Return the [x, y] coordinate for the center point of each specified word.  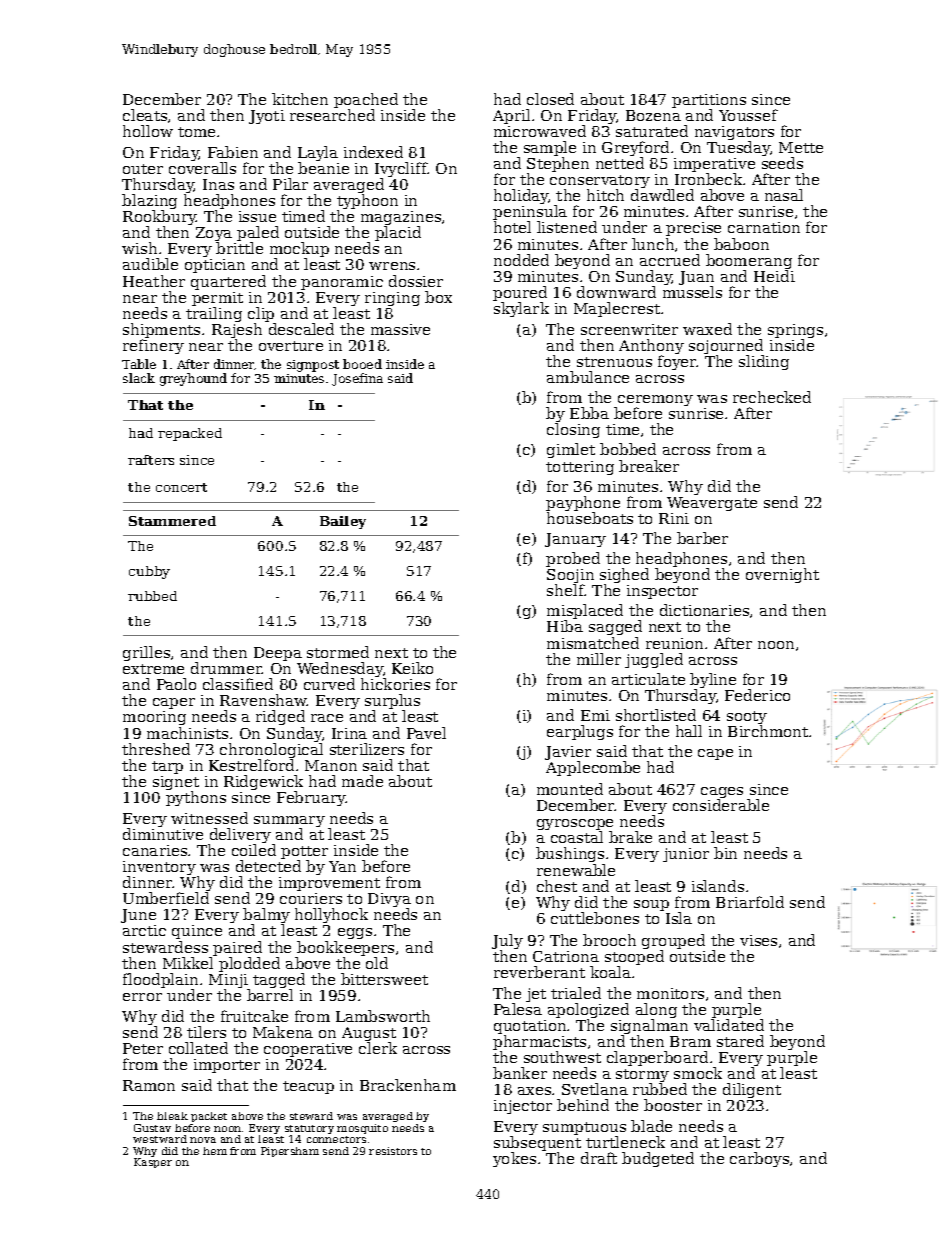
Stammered [172, 521]
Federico [757, 695]
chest [557, 886]
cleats [145, 115]
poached [366, 100]
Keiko [412, 668]
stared [740, 1041]
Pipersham [290, 1152]
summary [289, 821]
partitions [709, 101]
